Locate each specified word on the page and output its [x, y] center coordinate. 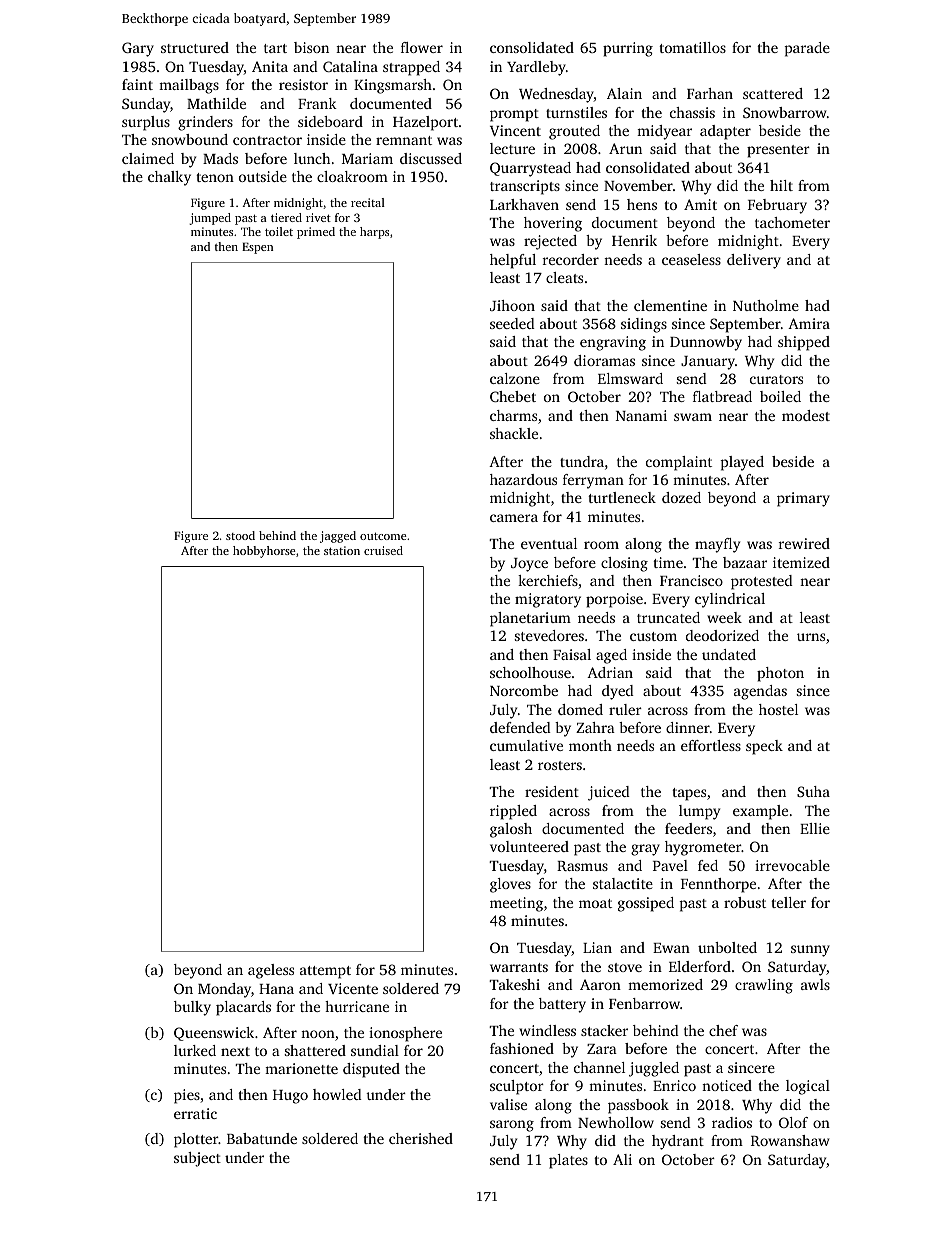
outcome [383, 536]
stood [240, 535]
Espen [257, 248]
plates [568, 1161]
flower [422, 47]
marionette [301, 1068]
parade [807, 49]
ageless [271, 971]
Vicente [353, 988]
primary [803, 499]
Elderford [700, 966]
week [724, 617]
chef [723, 1030]
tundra [582, 461]
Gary [138, 49]
